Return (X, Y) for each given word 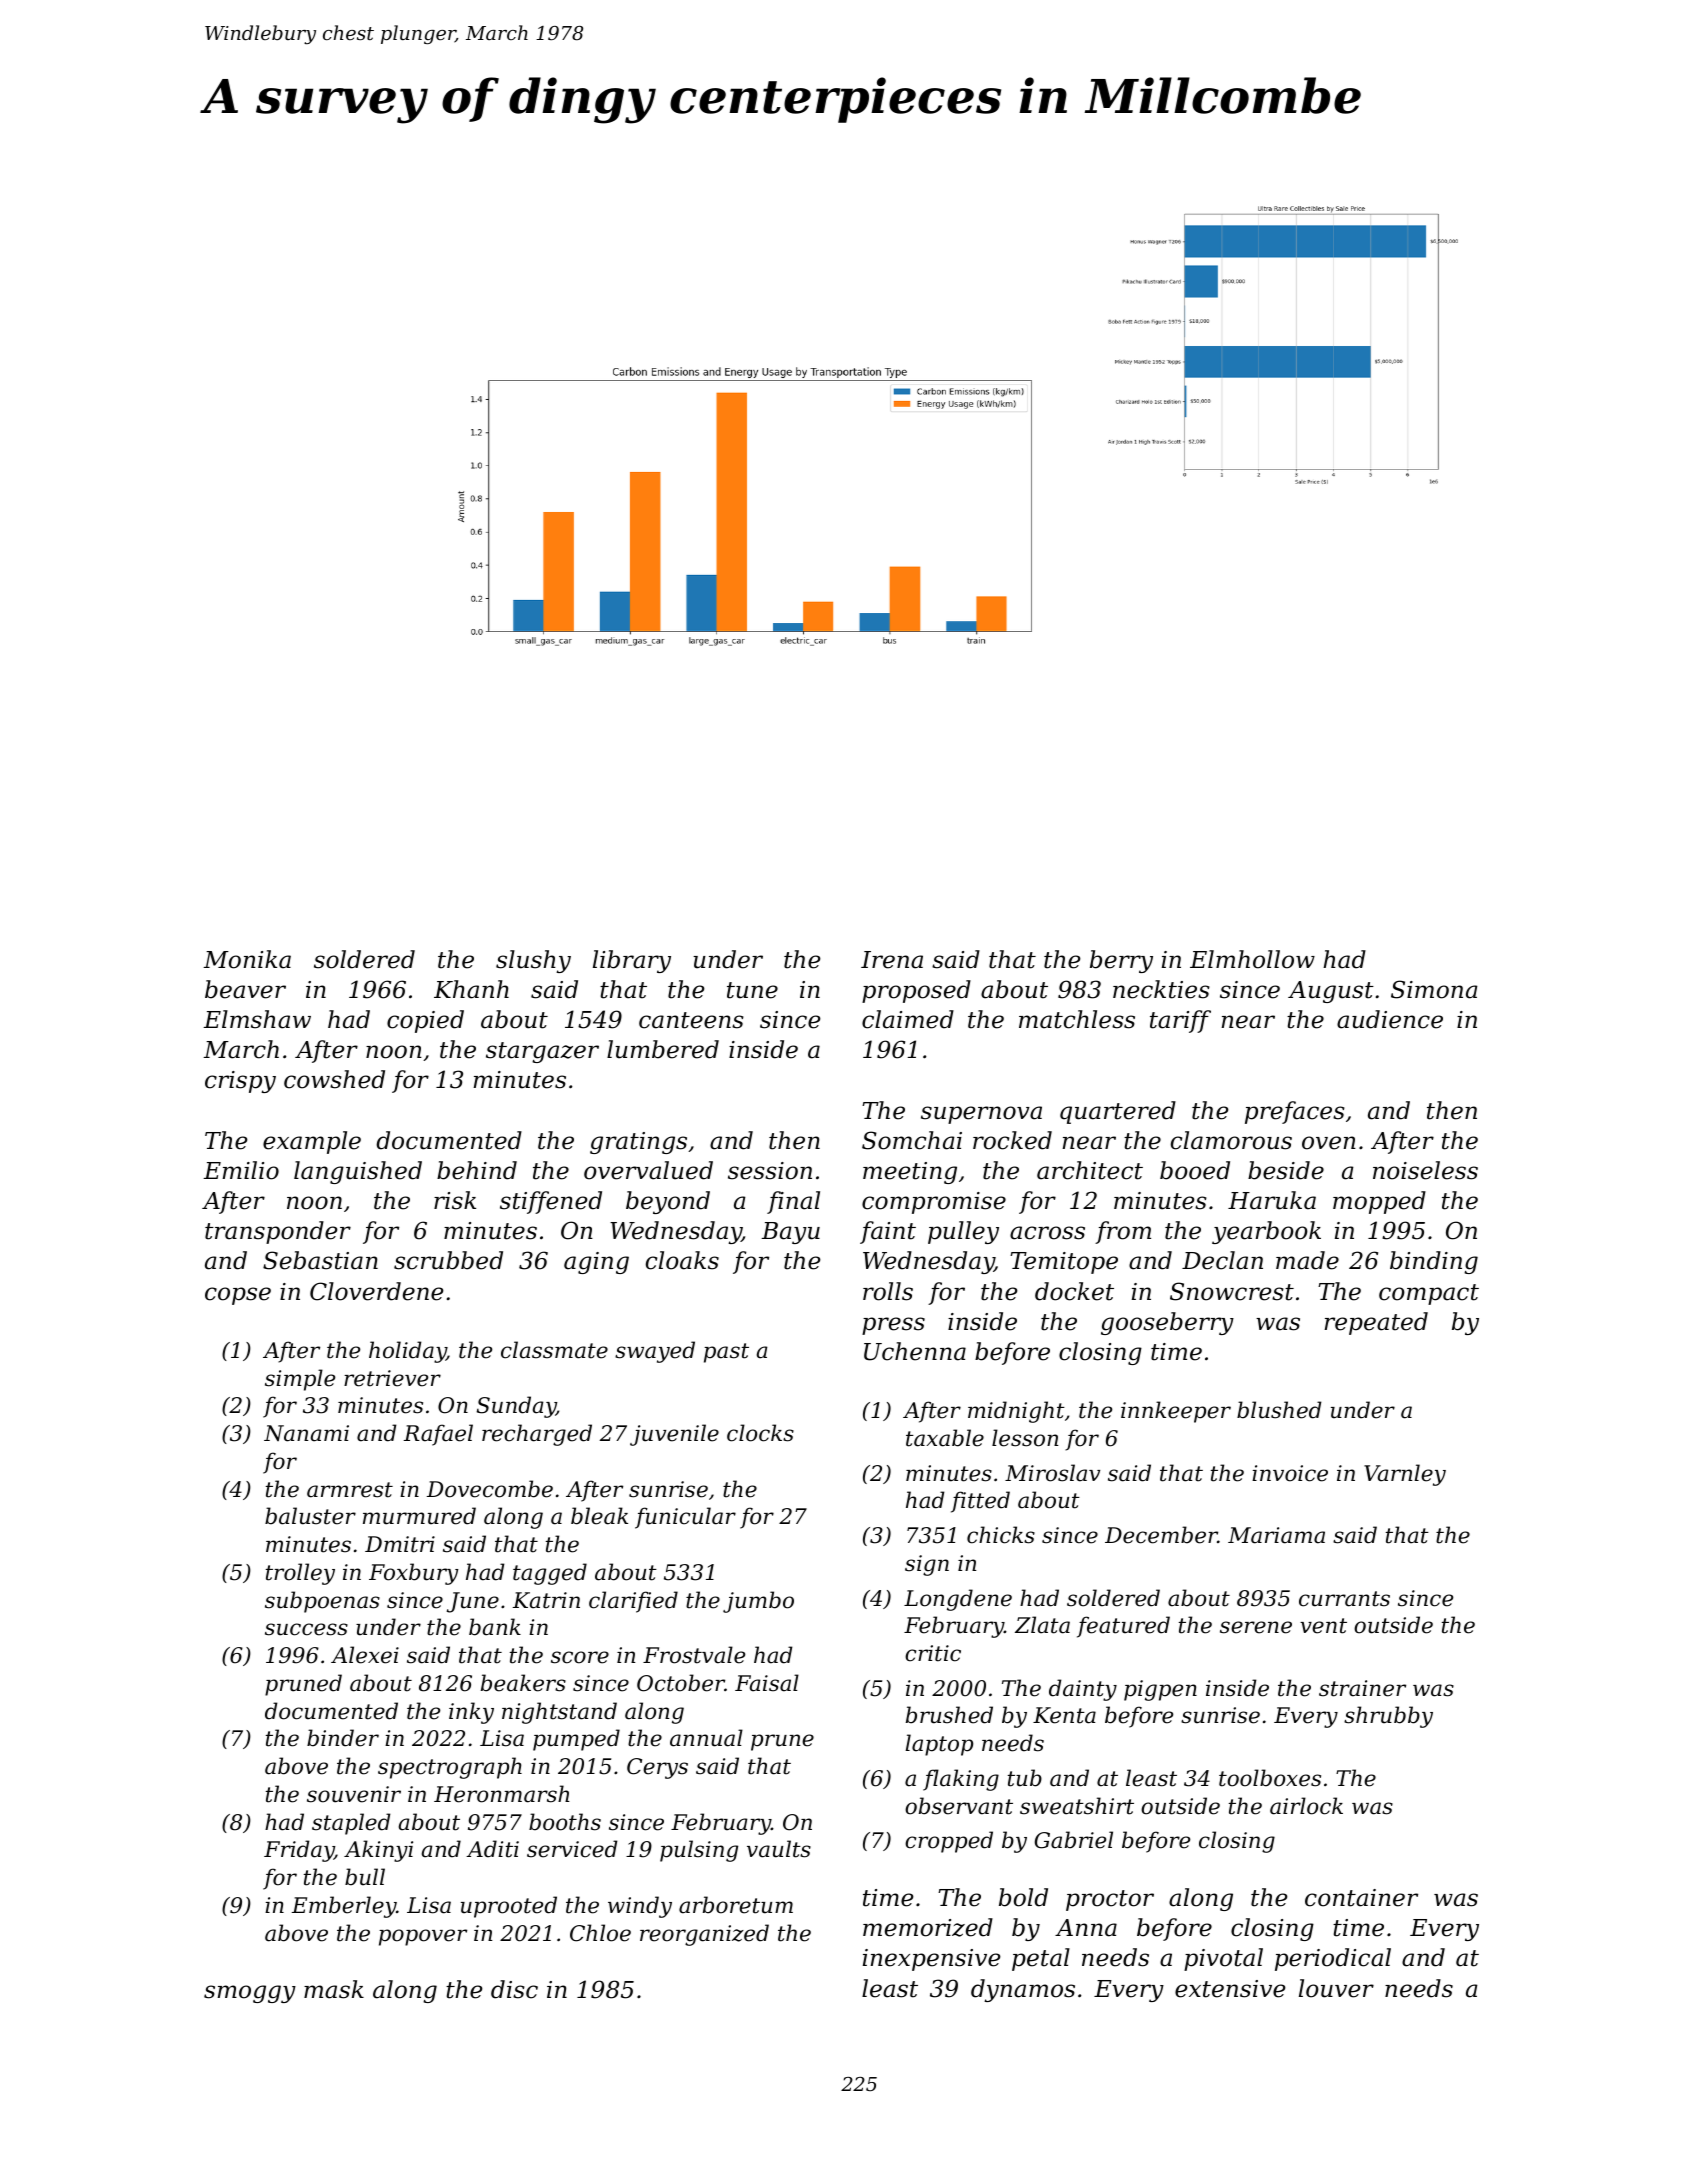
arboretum (736, 1905)
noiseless (1425, 1170)
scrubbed (448, 1260)
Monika (247, 959)
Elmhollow (1252, 959)
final (793, 1202)
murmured (419, 1516)
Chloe (600, 1933)
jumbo (758, 1602)
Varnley (1405, 1475)
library (632, 961)
